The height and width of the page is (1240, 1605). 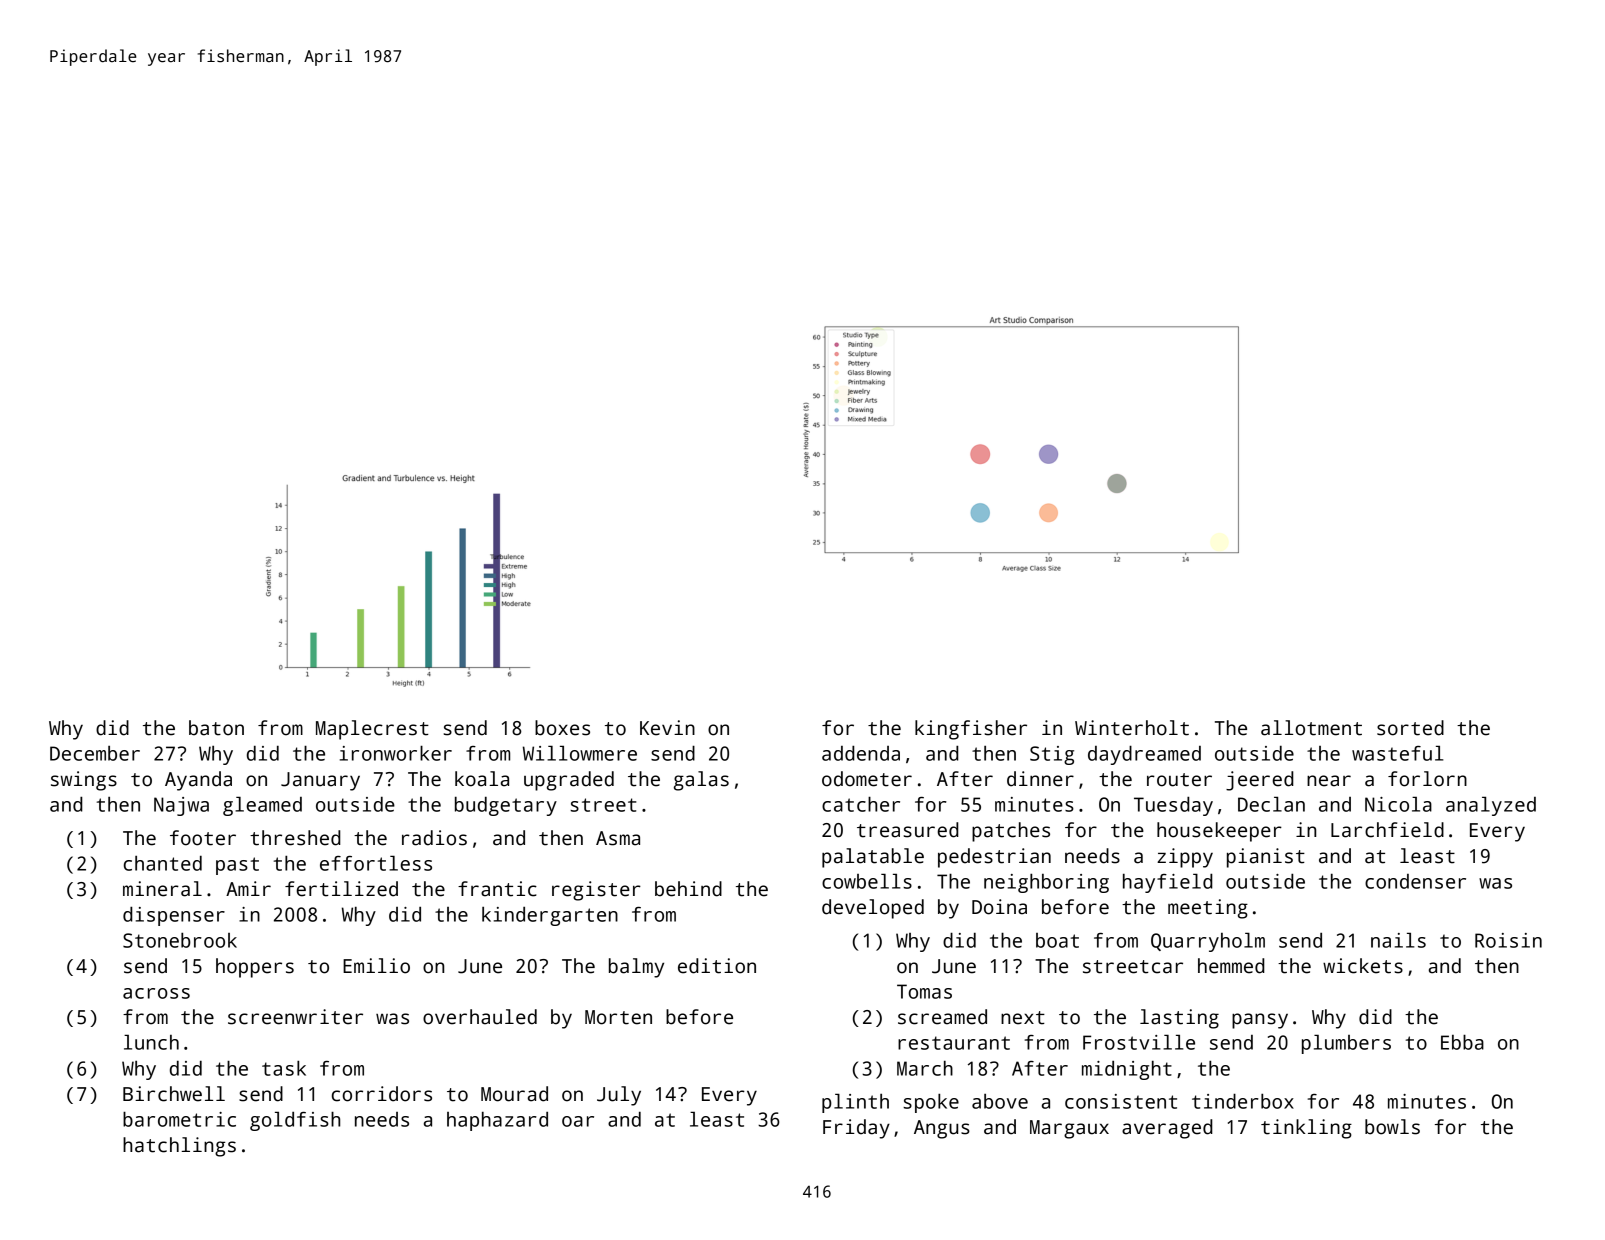 What do you see at coordinates (203, 838) in the page?
I see `footer` at bounding box center [203, 838].
